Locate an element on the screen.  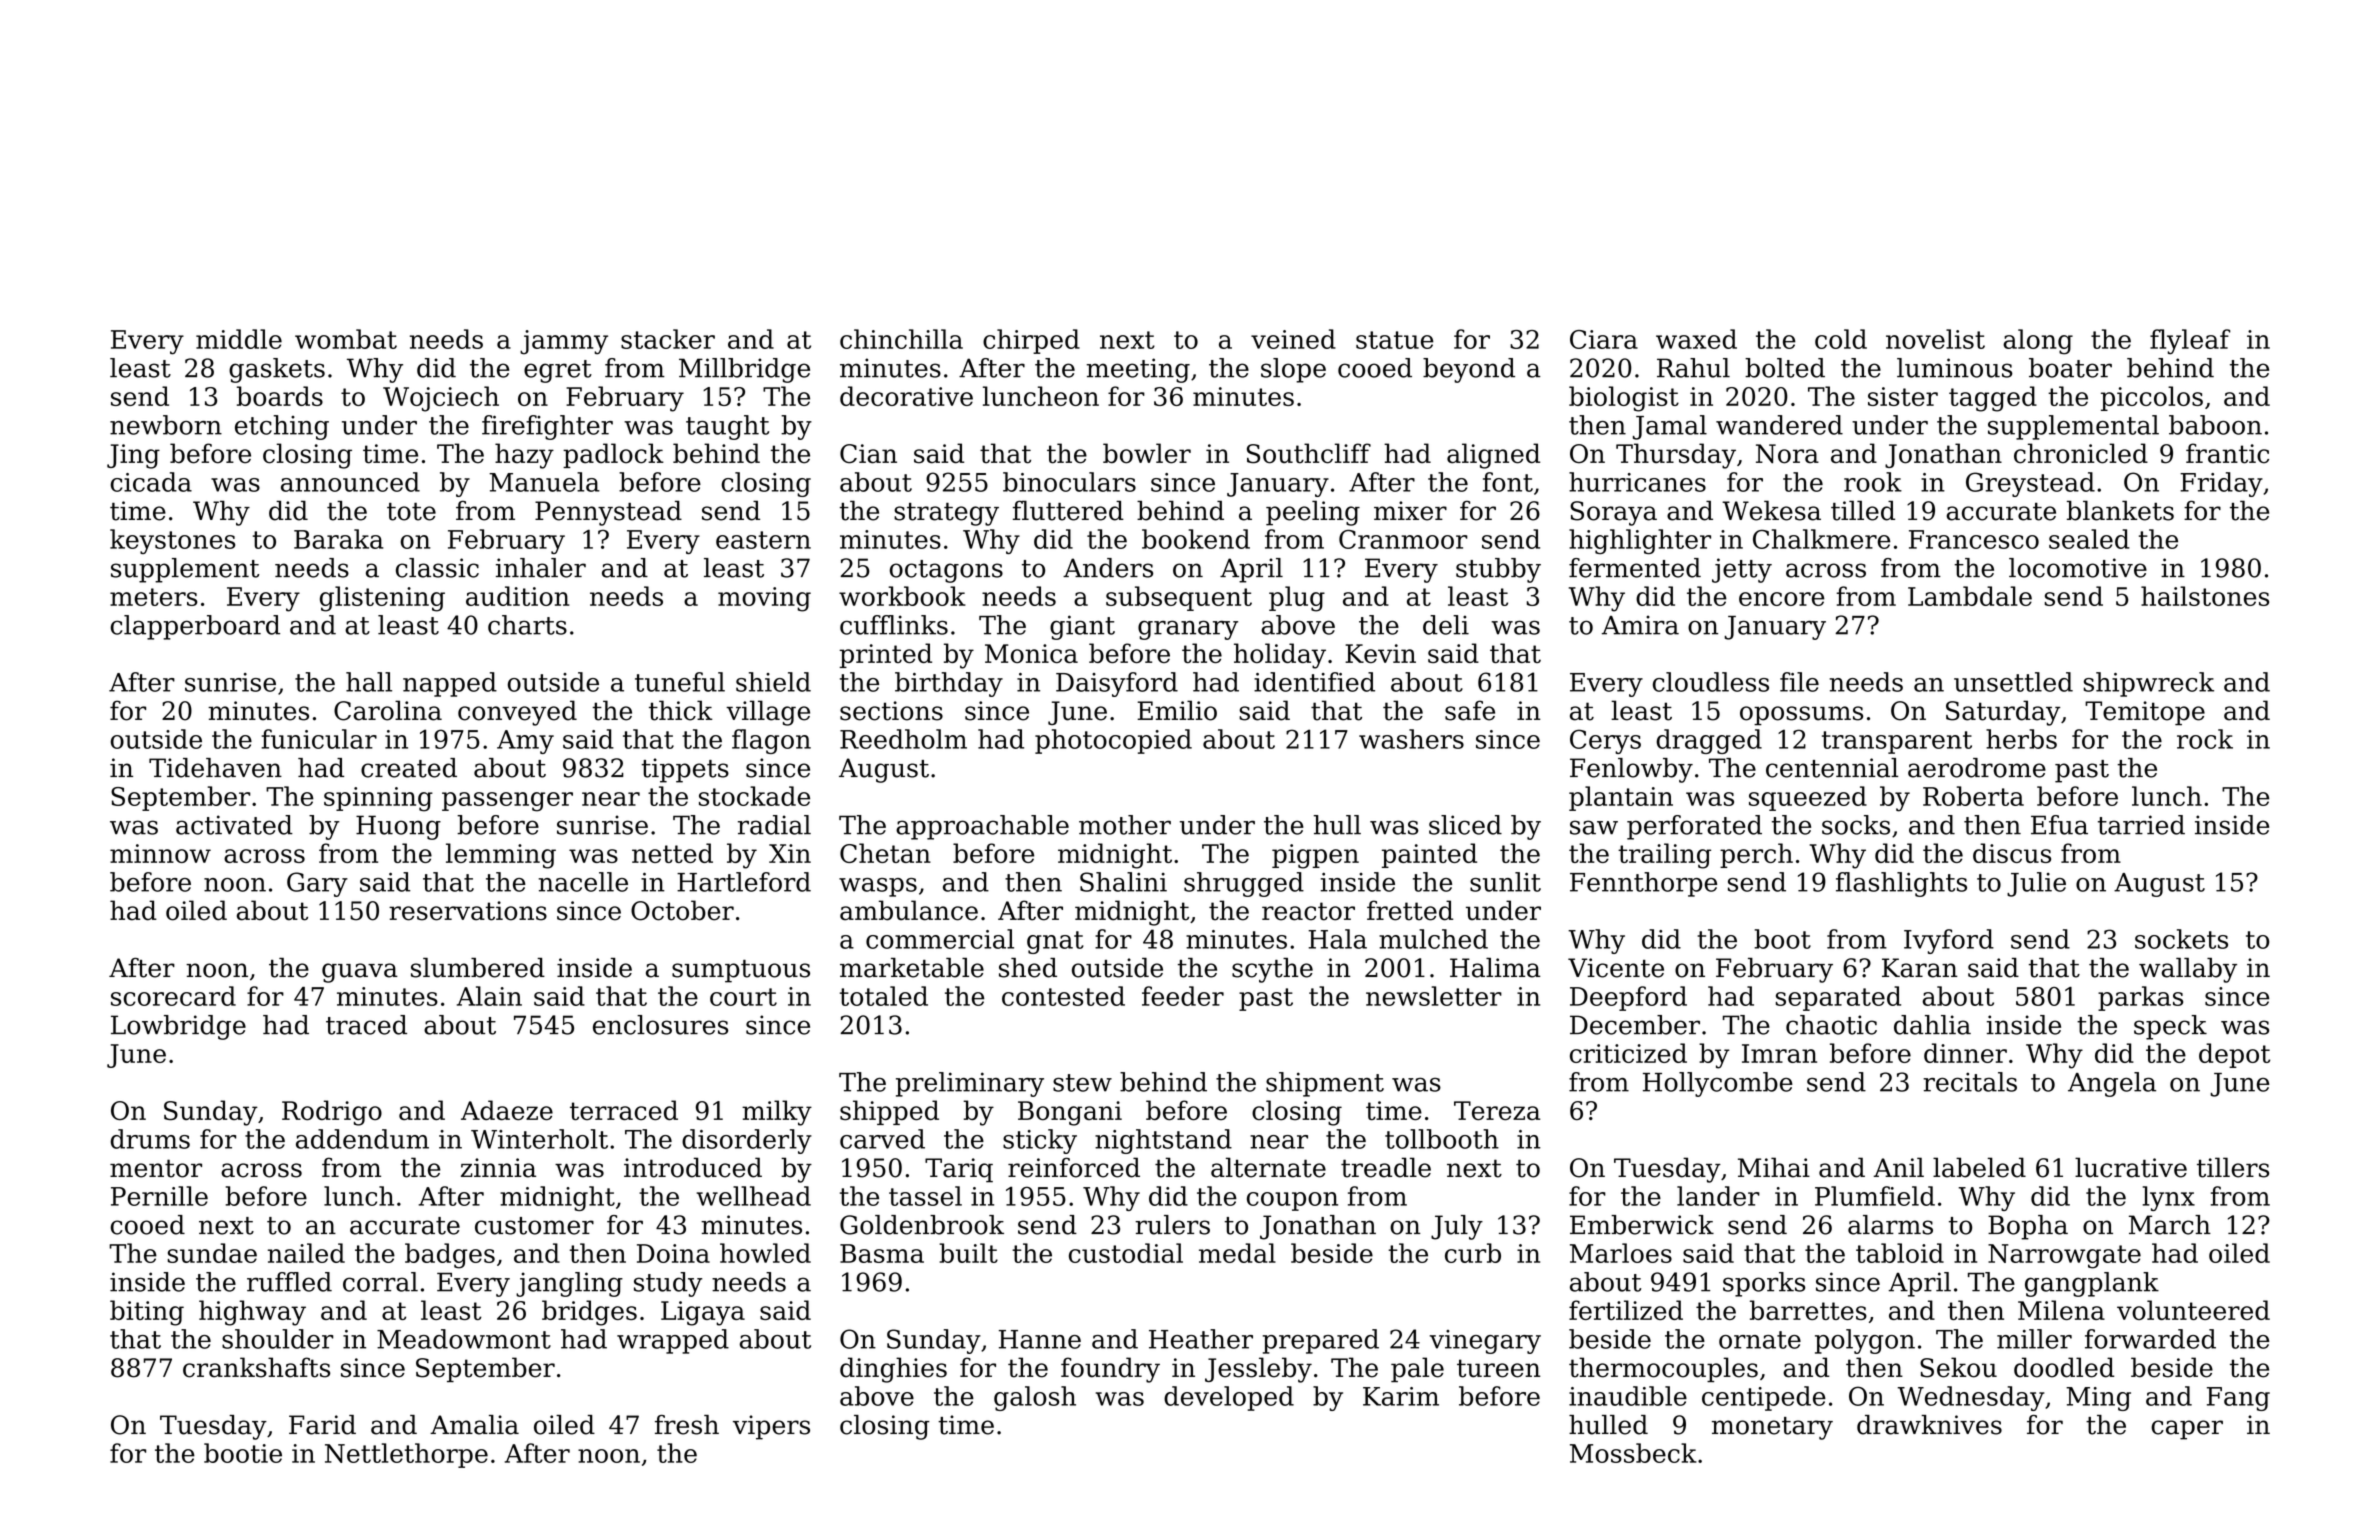
tilled is located at coordinates (1863, 510).
